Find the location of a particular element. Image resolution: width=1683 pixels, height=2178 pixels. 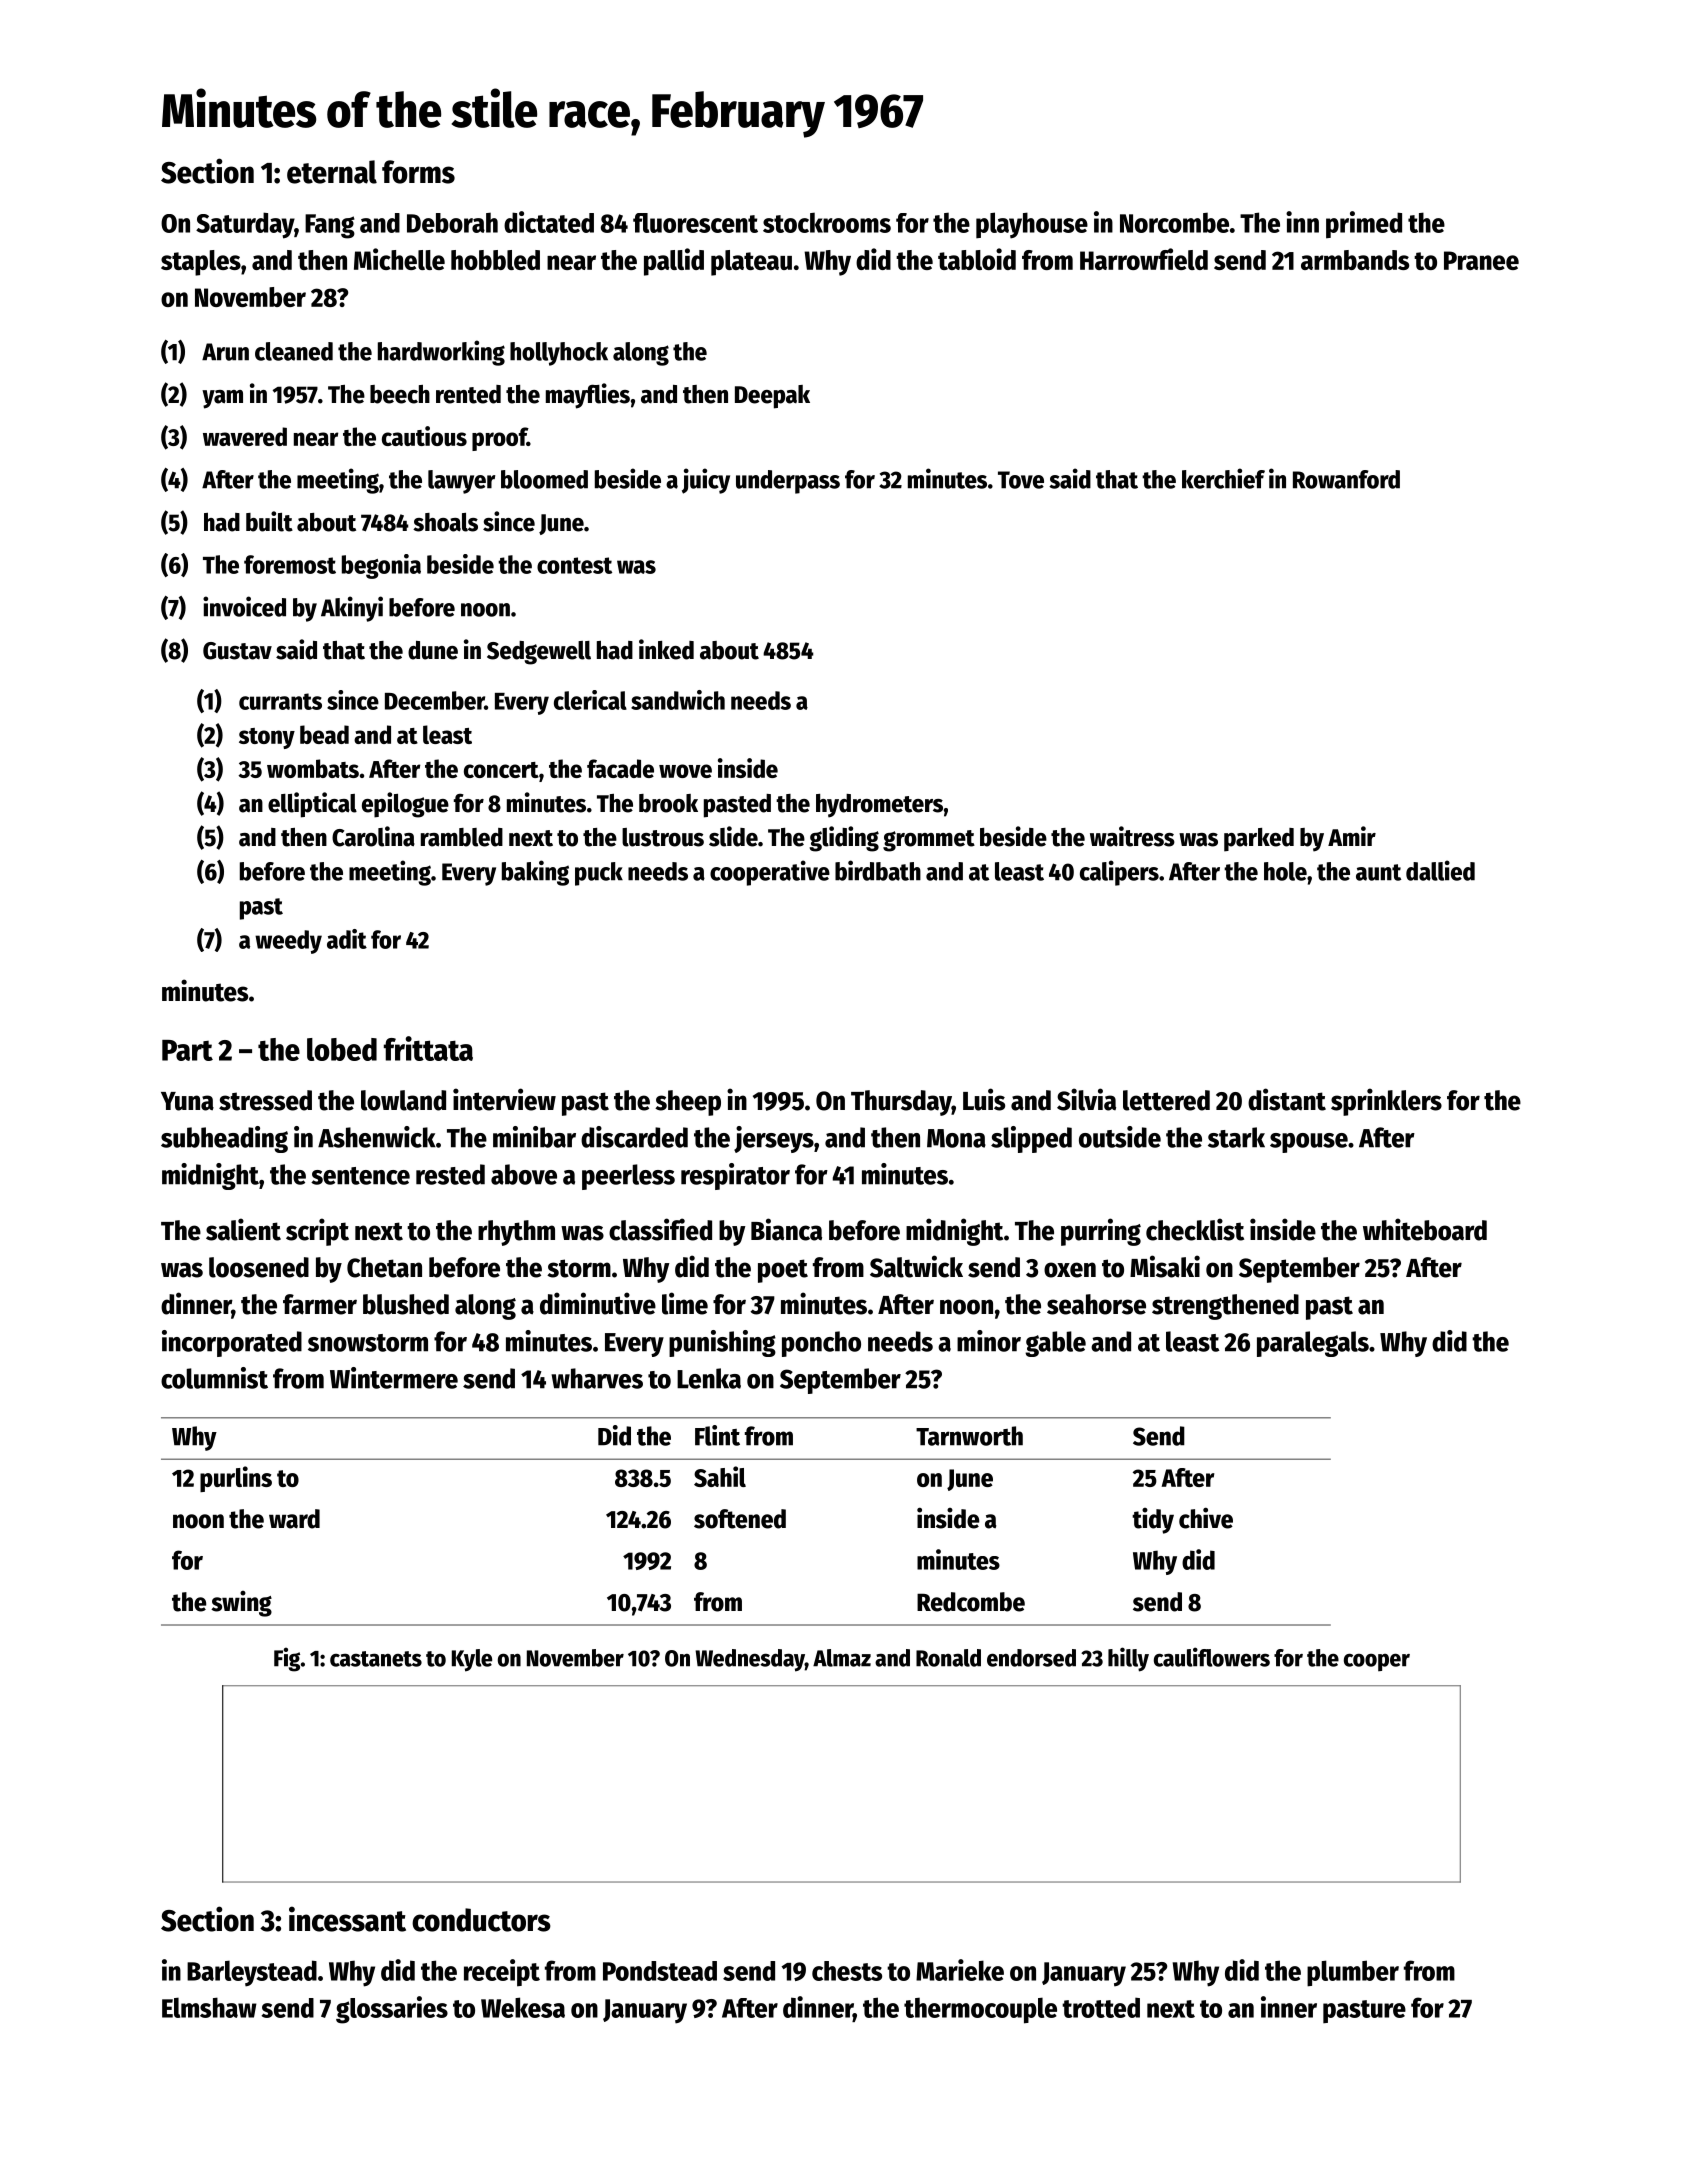

bloomed is located at coordinates (544, 479).
